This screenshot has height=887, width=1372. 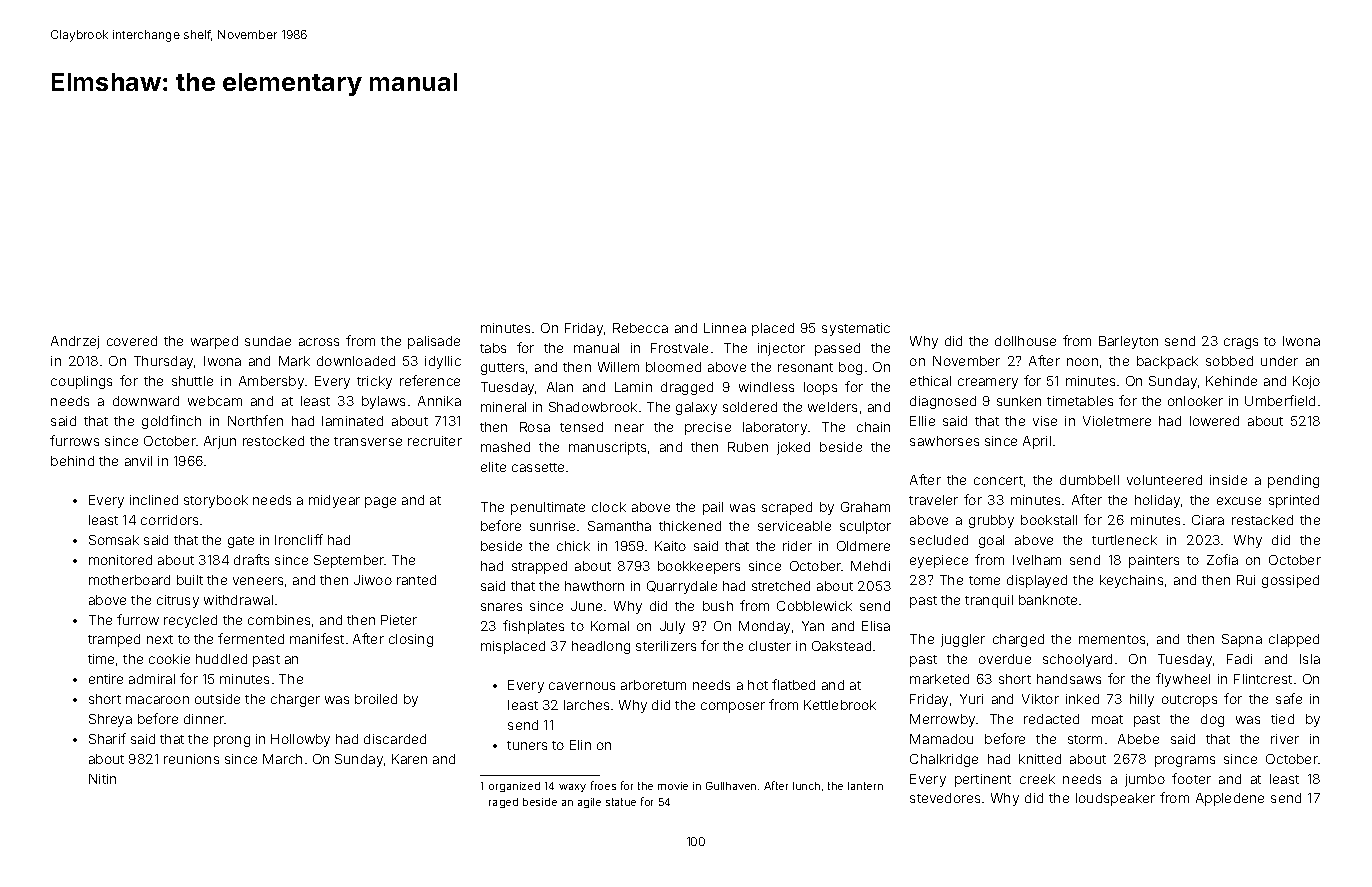 What do you see at coordinates (1294, 501) in the screenshot?
I see `sprinted` at bounding box center [1294, 501].
